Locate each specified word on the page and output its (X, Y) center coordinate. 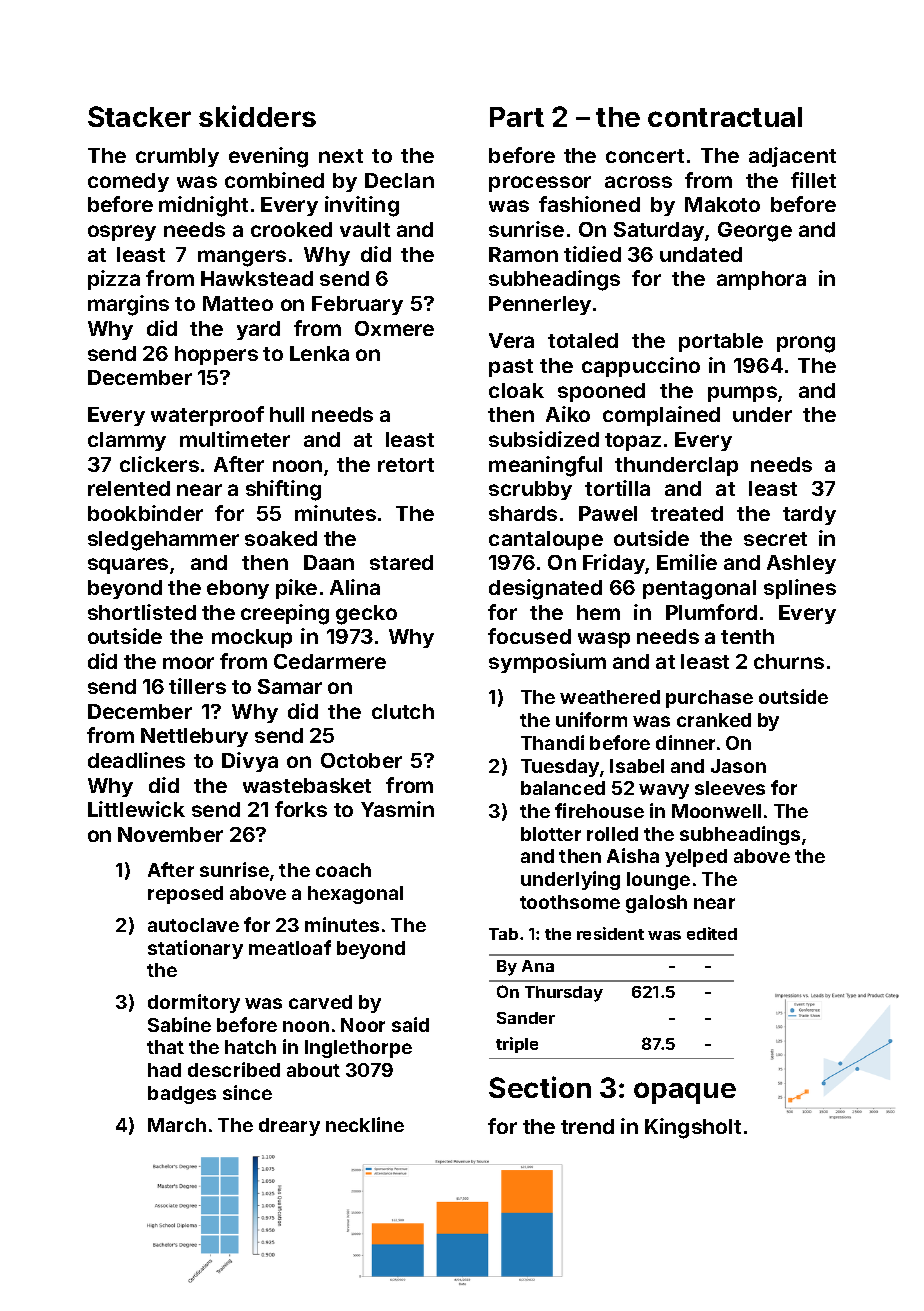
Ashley (801, 564)
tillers (197, 686)
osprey (122, 233)
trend (587, 1126)
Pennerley (540, 305)
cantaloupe (546, 540)
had (164, 1070)
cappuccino (641, 367)
